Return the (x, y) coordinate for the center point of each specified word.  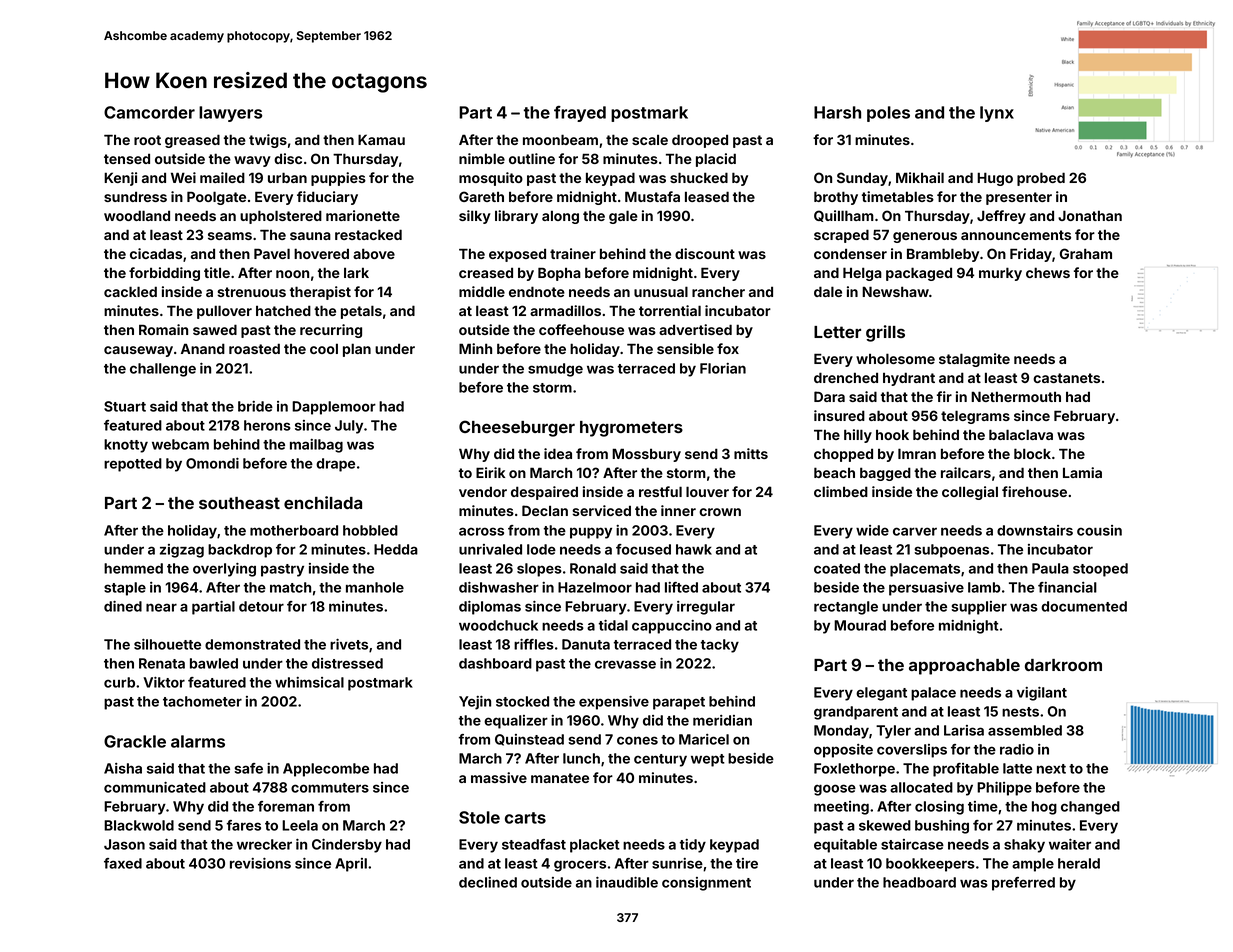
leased (707, 196)
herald (1079, 863)
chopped (843, 455)
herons (267, 425)
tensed (127, 159)
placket (595, 846)
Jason (124, 844)
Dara (829, 396)
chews (1048, 272)
